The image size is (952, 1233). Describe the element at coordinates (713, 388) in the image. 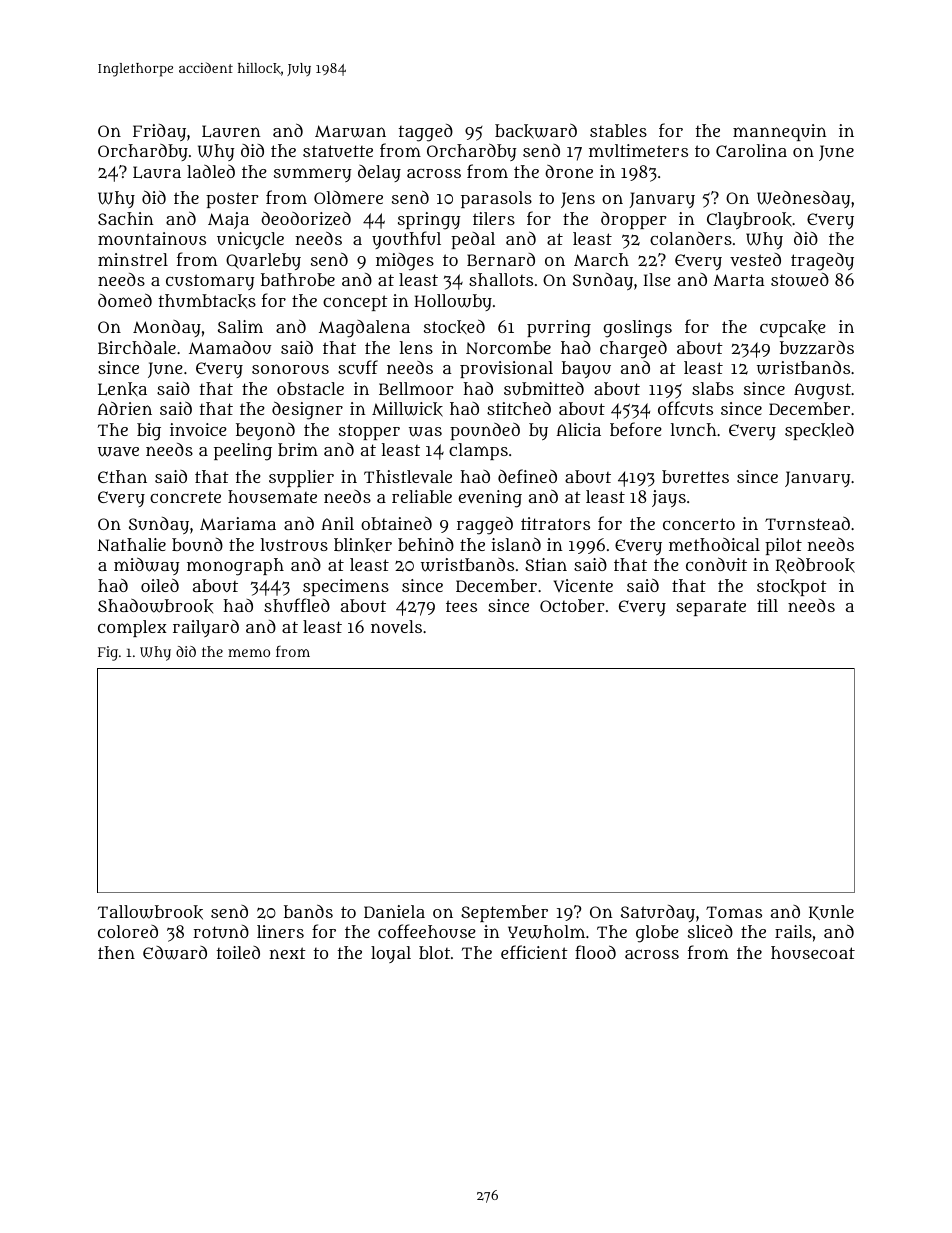

I see `slabs` at that location.
